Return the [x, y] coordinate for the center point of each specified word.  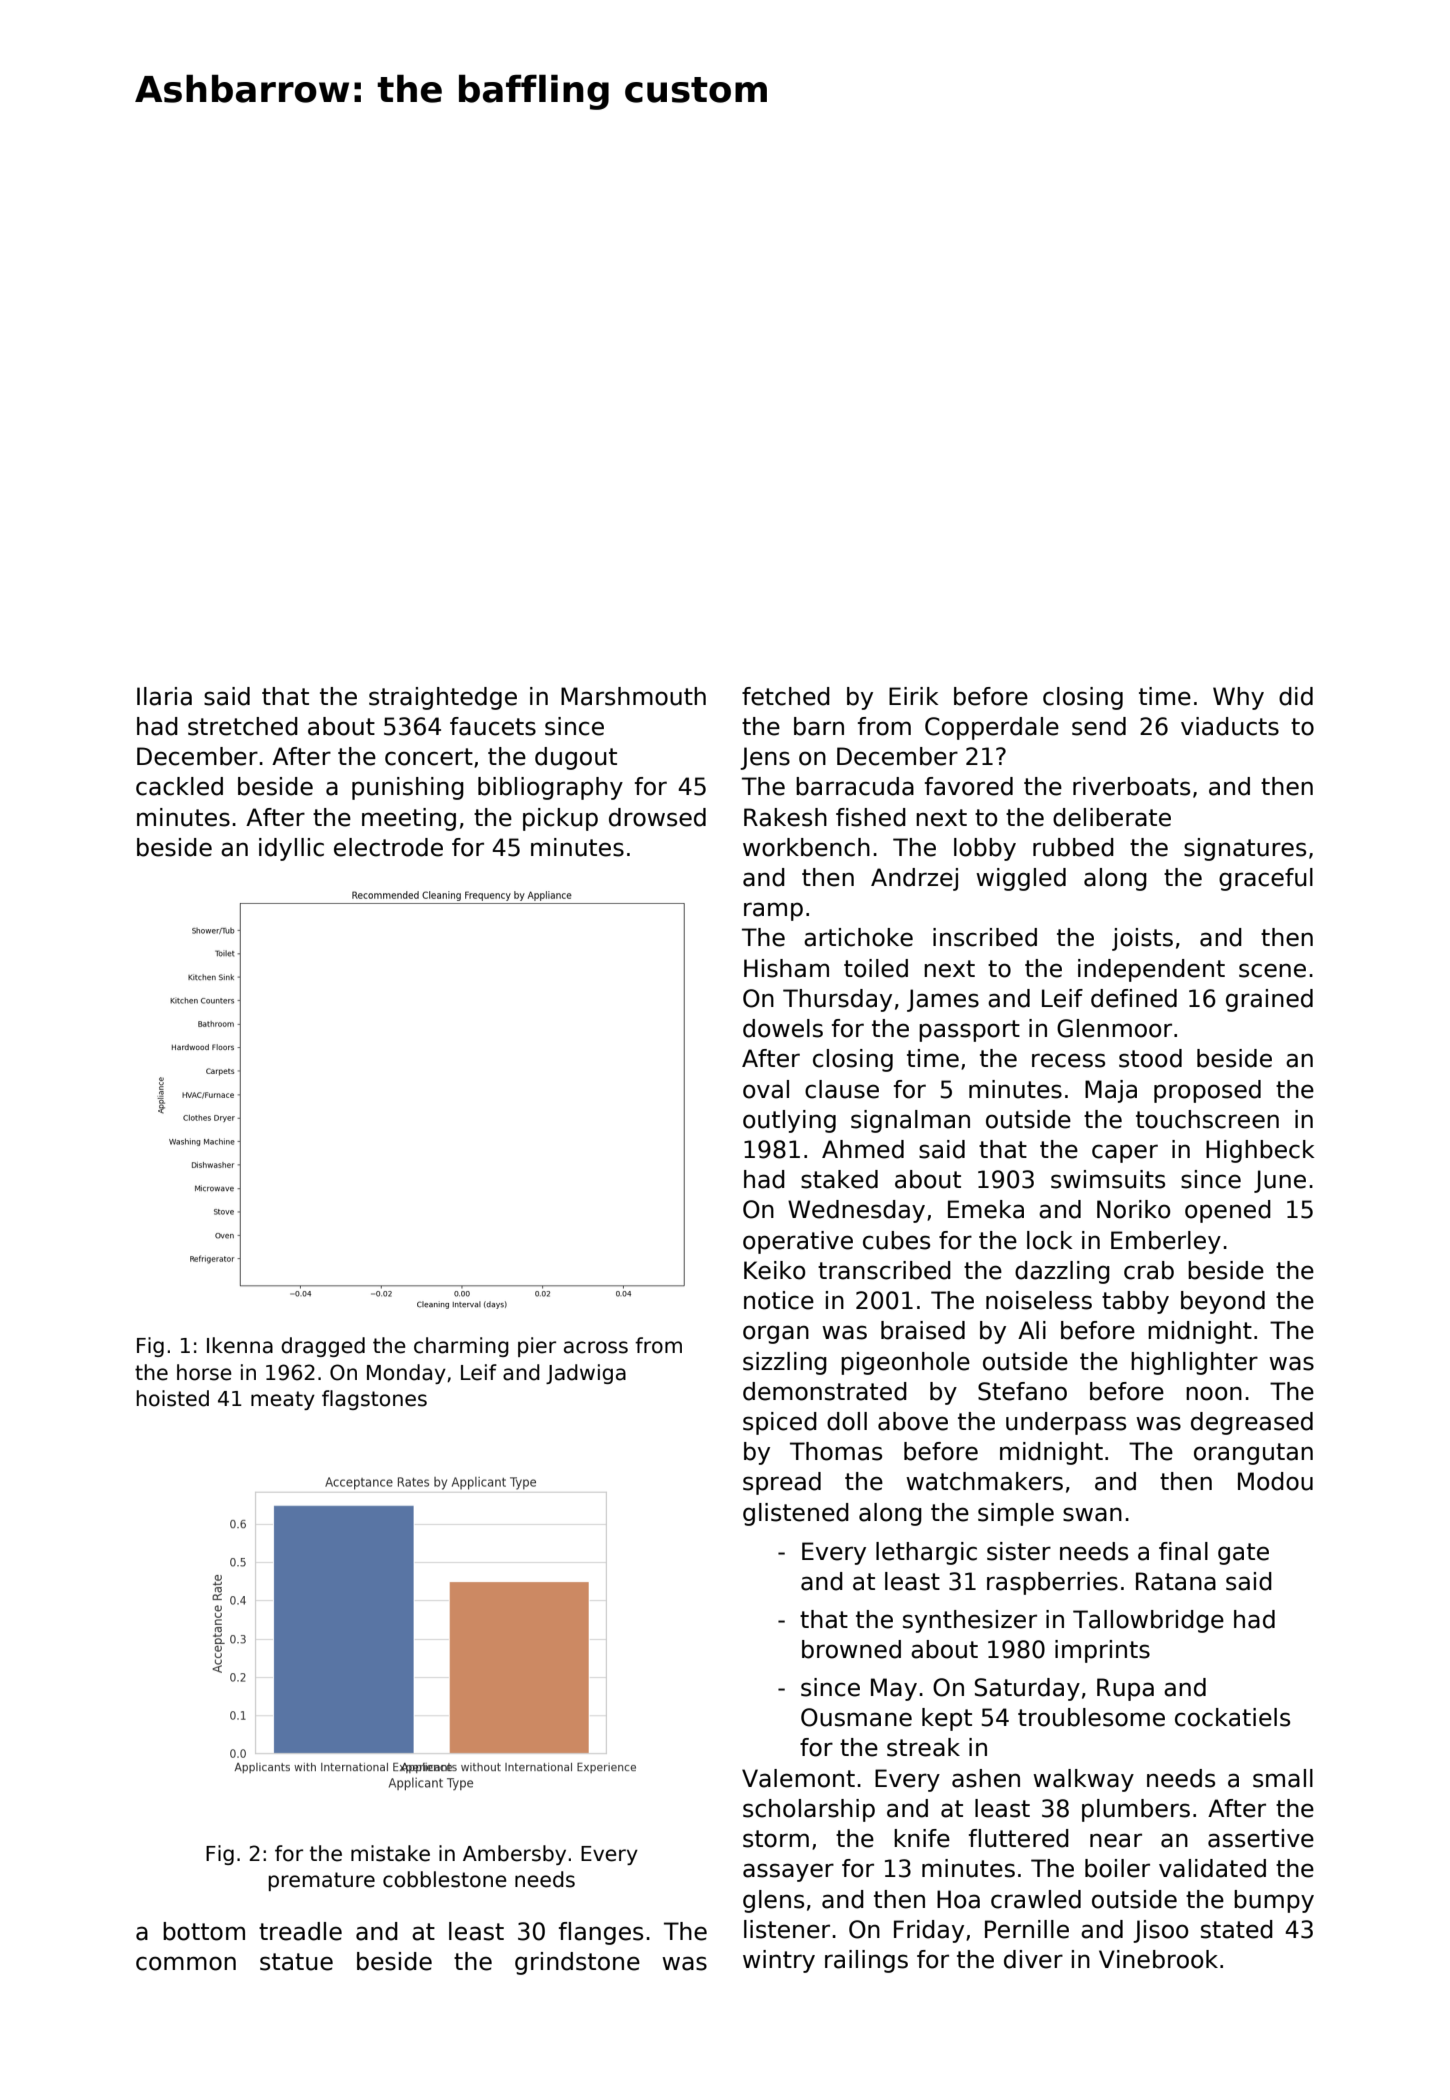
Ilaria [164, 696]
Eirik [914, 696]
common [186, 1963]
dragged [323, 1347]
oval [766, 1089]
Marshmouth [633, 696]
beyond [1223, 1302]
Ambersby [514, 1855]
